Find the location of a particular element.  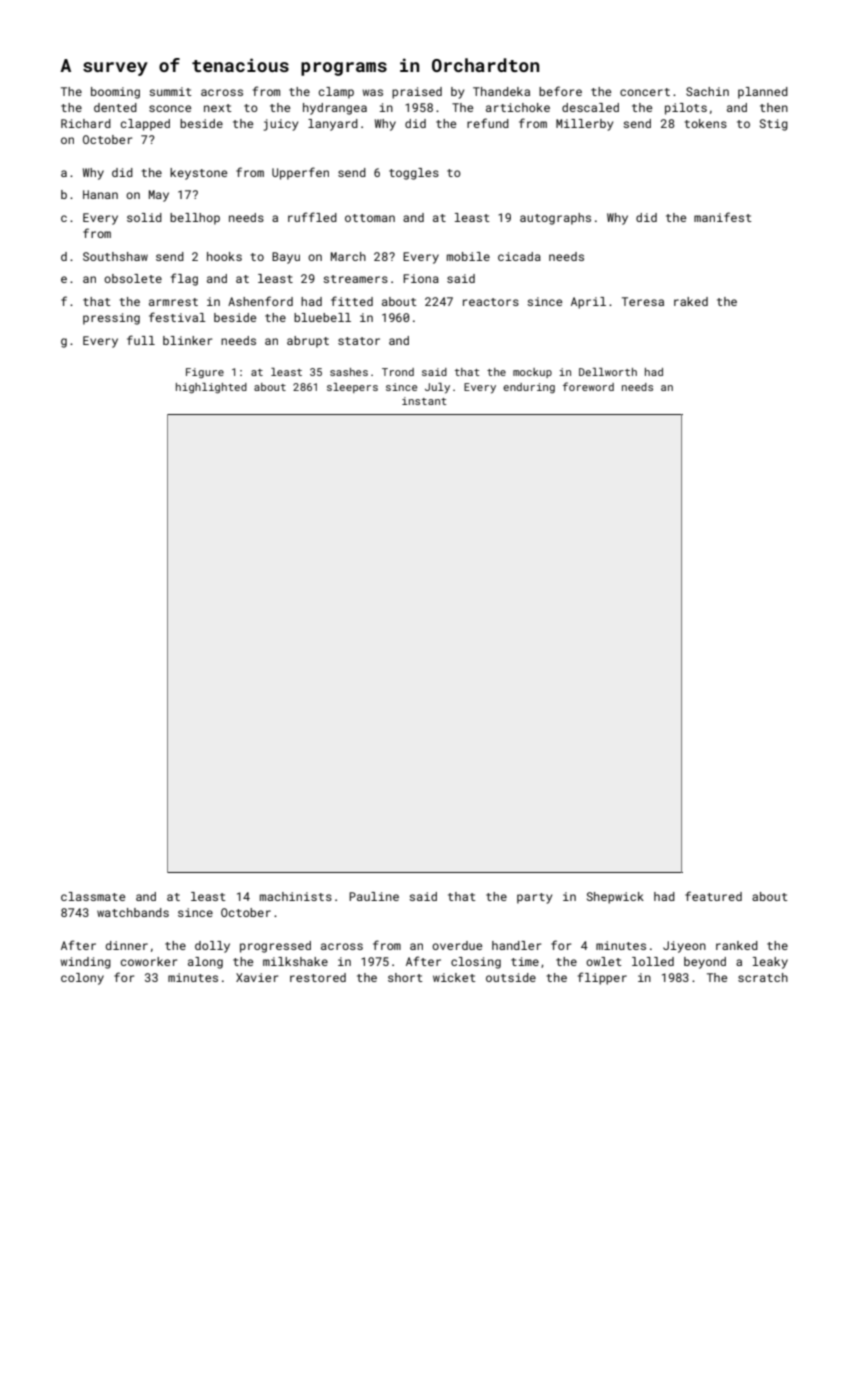

foreword is located at coordinates (588, 386).
